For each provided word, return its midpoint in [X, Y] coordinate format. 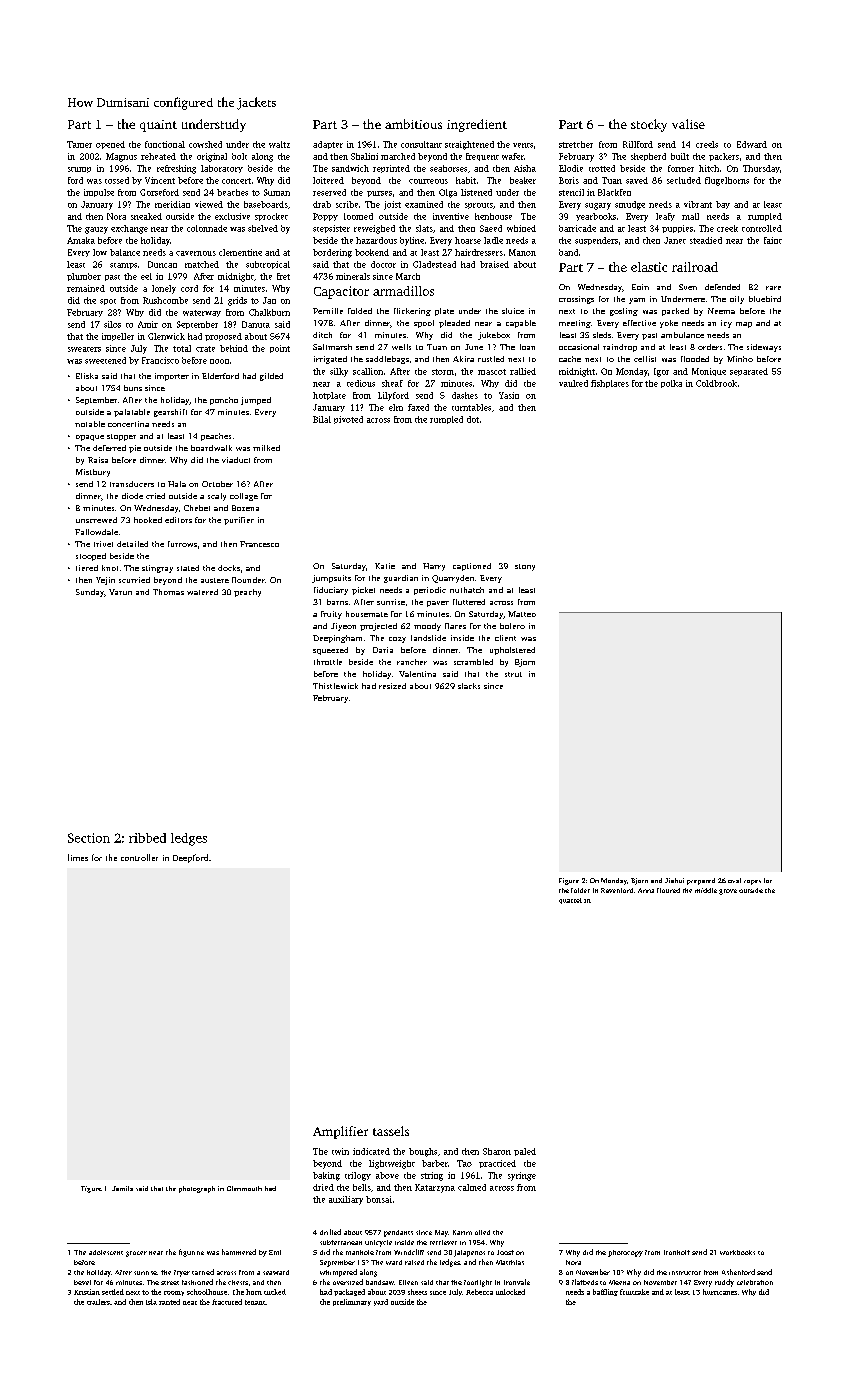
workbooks [737, 1252]
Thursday [761, 169]
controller [139, 857]
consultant [421, 144]
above [387, 1175]
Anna [646, 890]
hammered [239, 1252]
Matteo [522, 614]
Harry [434, 567]
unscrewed [96, 520]
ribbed [147, 838]
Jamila [122, 1188]
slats [424, 228]
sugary [598, 206]
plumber [84, 277]
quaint [158, 126]
